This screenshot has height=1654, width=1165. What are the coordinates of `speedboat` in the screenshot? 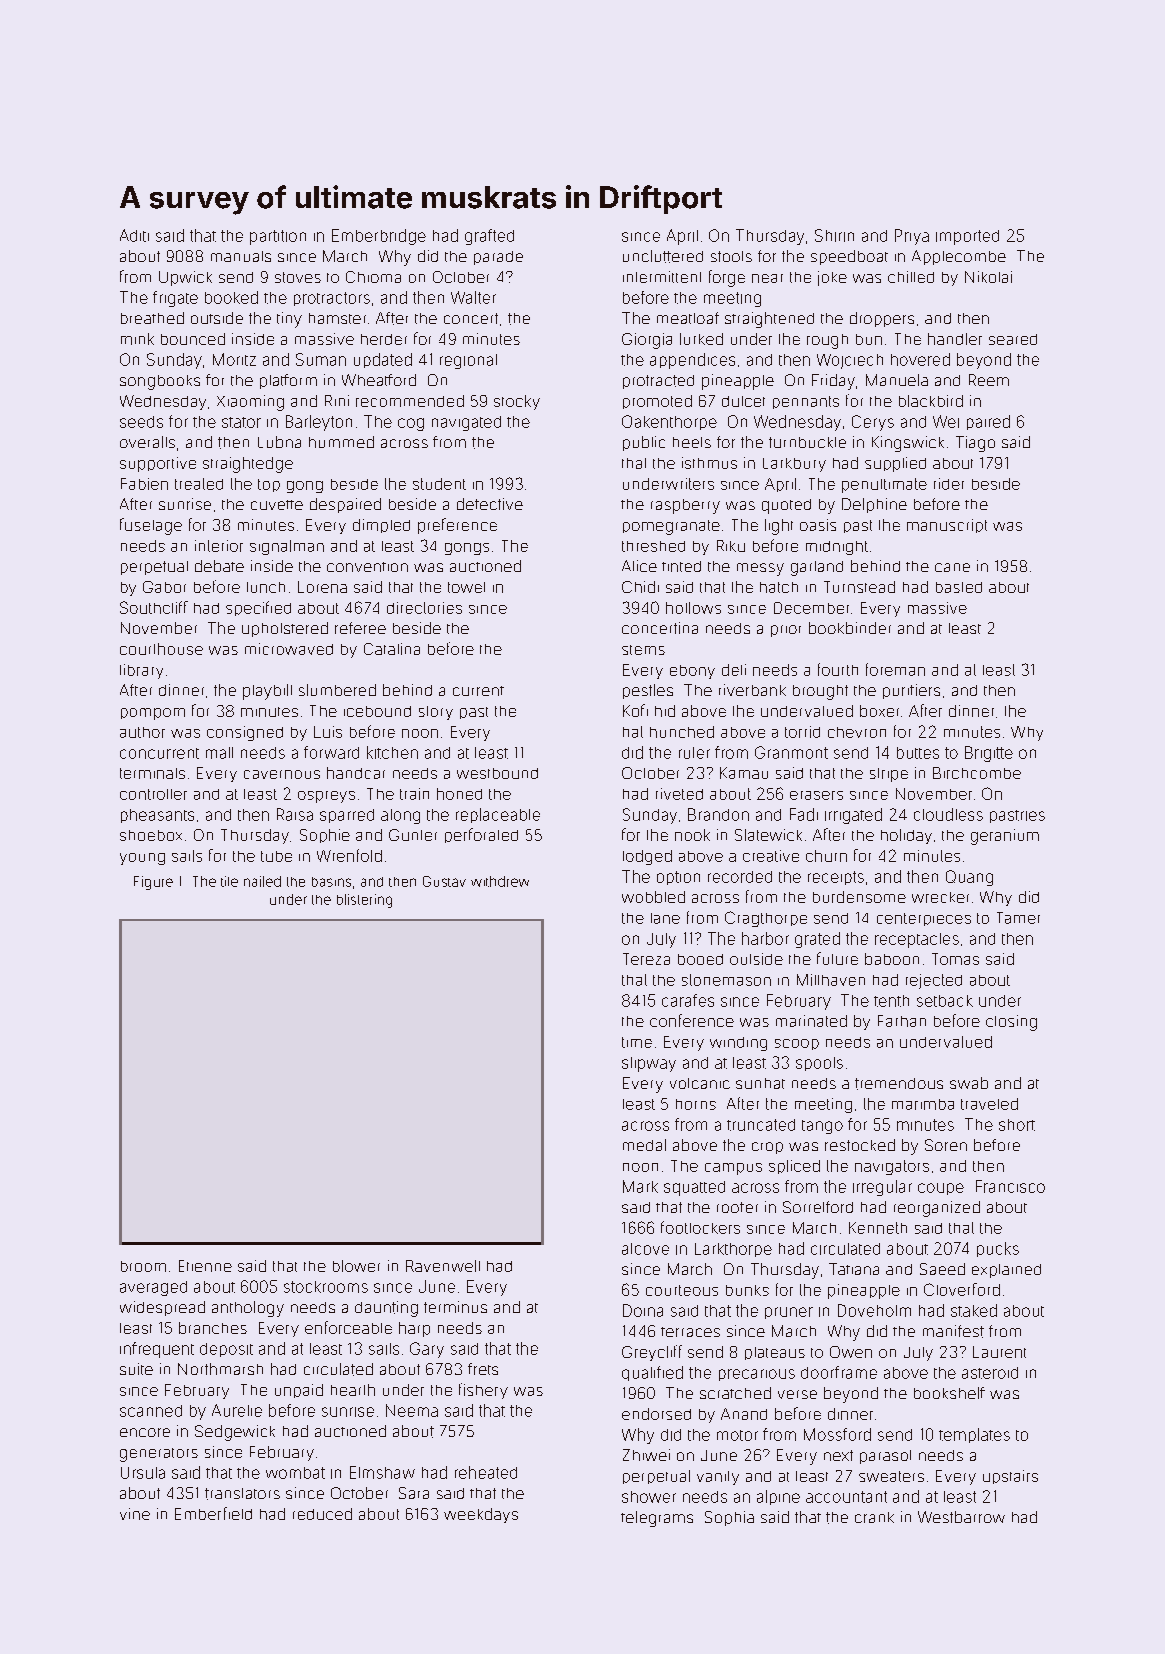 It's located at (849, 257).
